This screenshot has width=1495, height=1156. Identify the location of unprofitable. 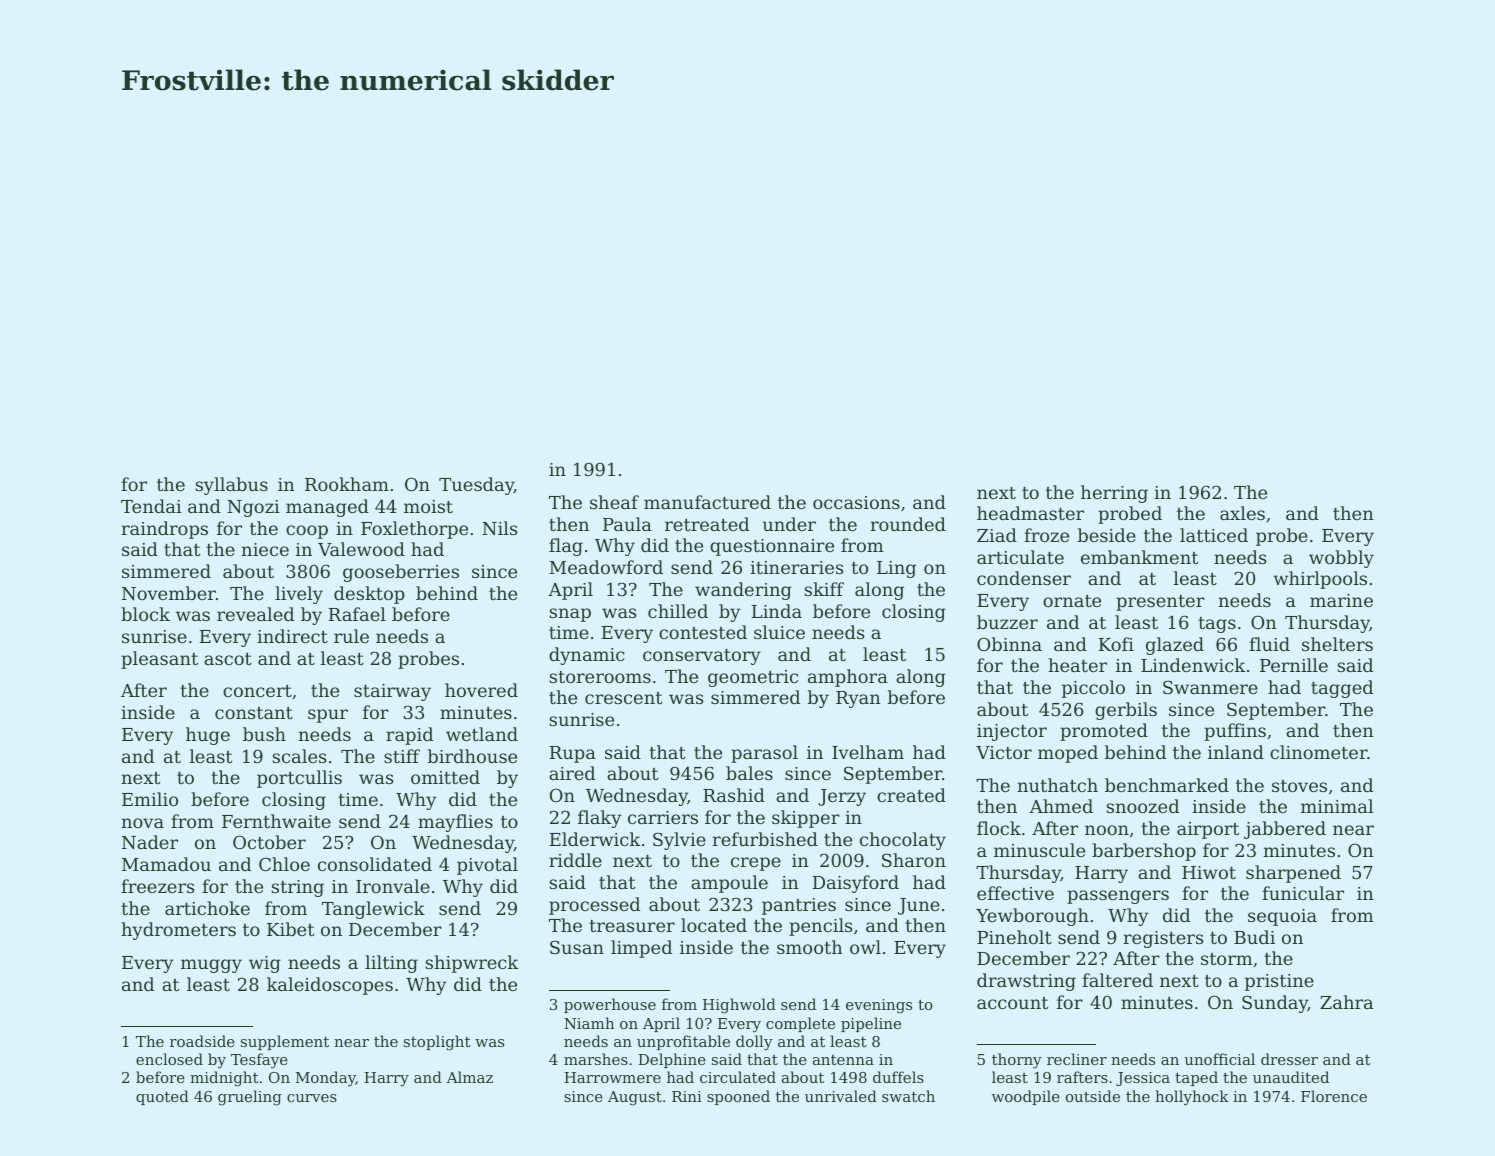
(683, 1042).
